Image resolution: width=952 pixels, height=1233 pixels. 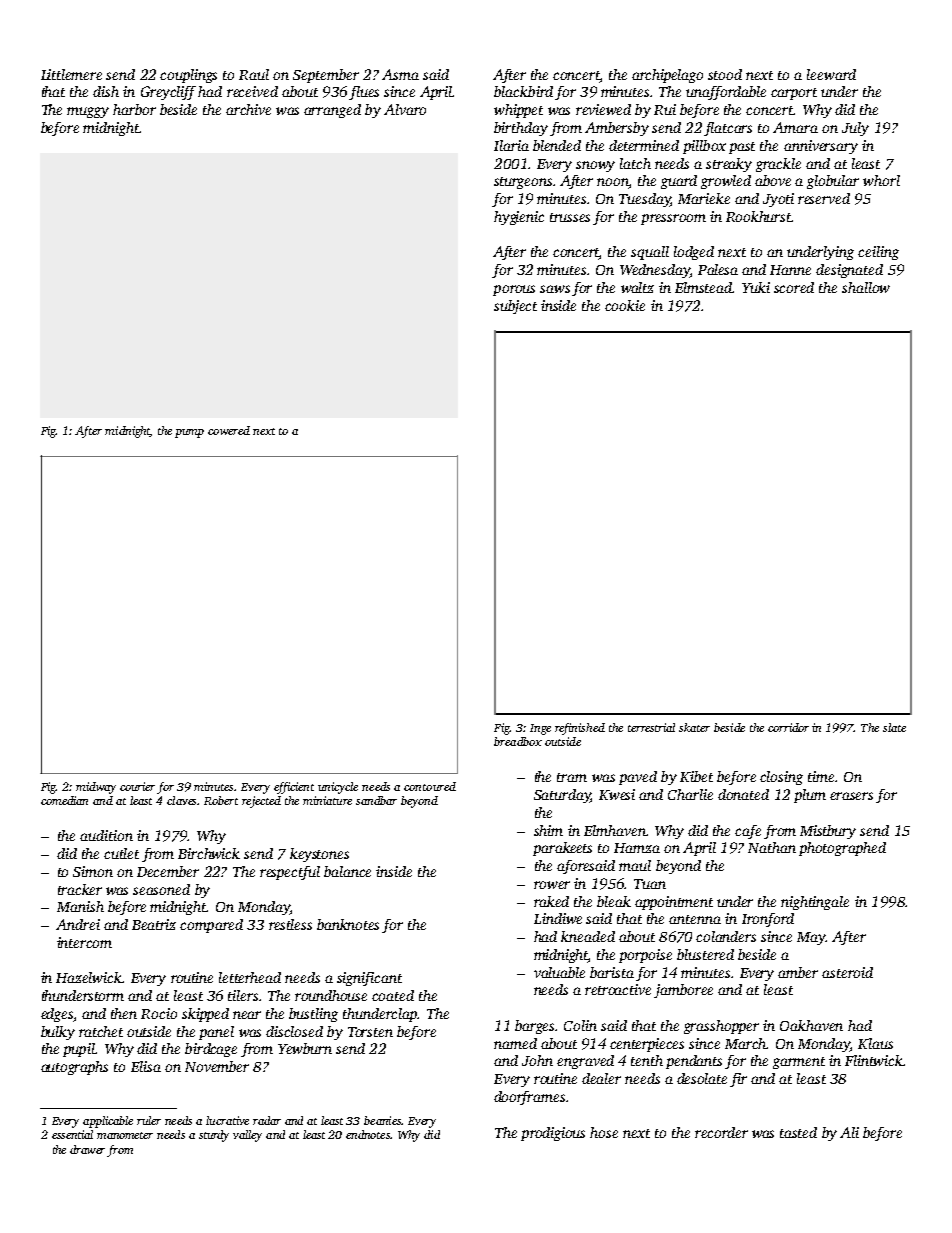 What do you see at coordinates (667, 76) in the screenshot?
I see `archipelago` at bounding box center [667, 76].
